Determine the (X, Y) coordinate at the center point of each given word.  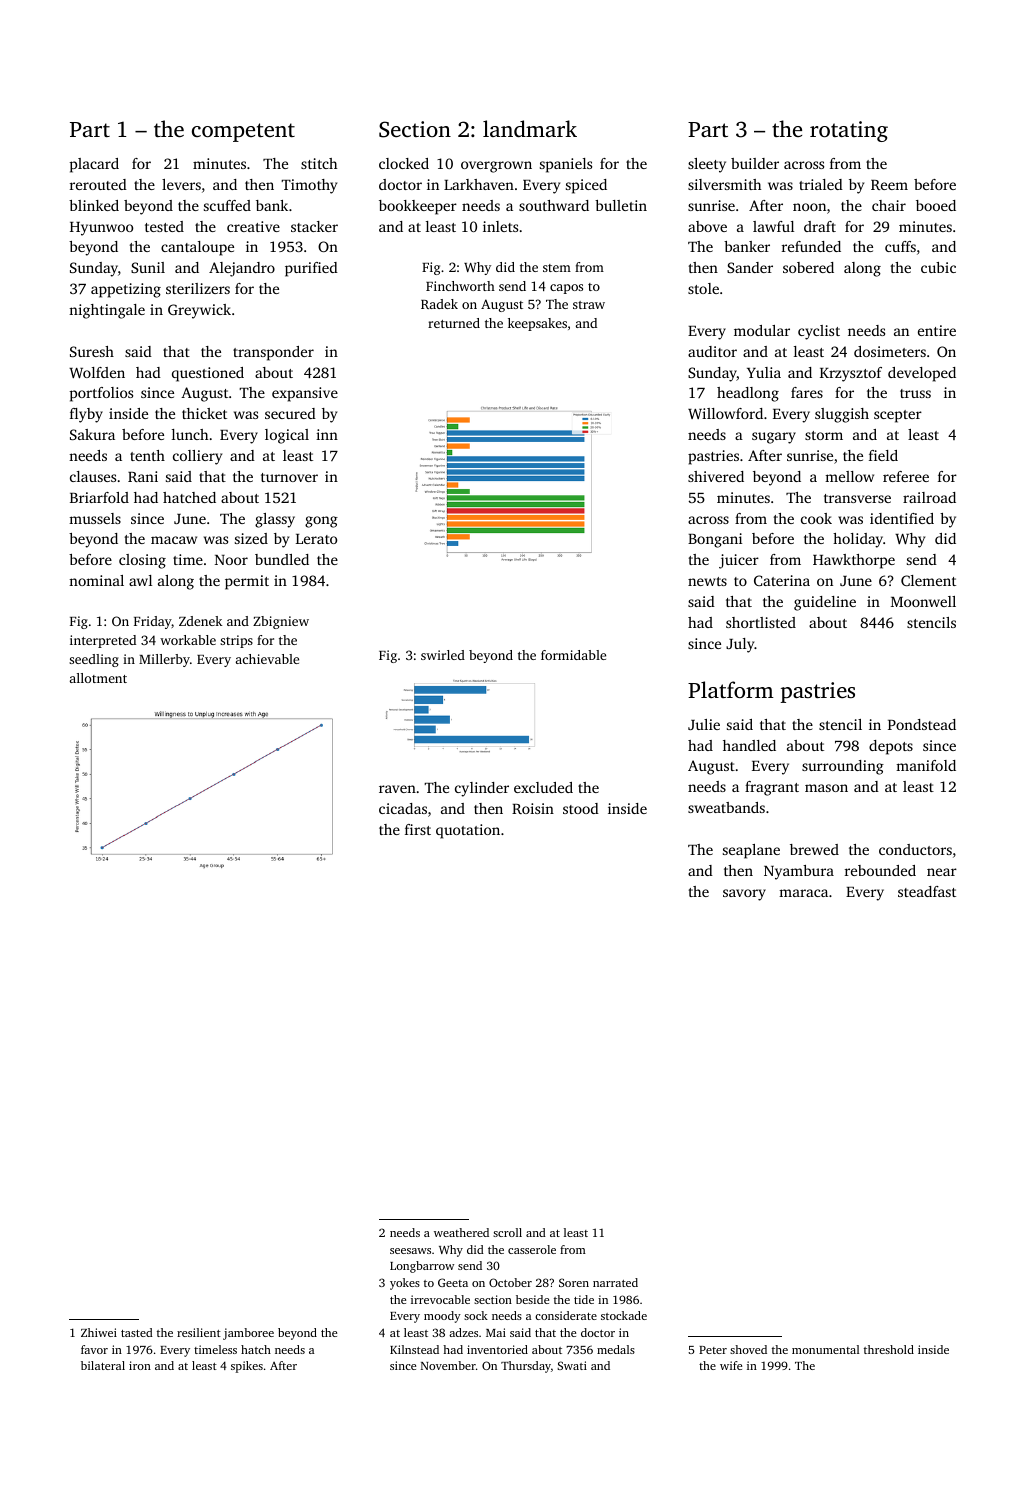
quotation (468, 831)
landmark (530, 128)
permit (247, 582)
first (418, 829)
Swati (572, 1365)
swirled (443, 655)
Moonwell (923, 601)
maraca (803, 893)
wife (731, 1365)
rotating (849, 131)
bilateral (103, 1365)
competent (243, 132)
